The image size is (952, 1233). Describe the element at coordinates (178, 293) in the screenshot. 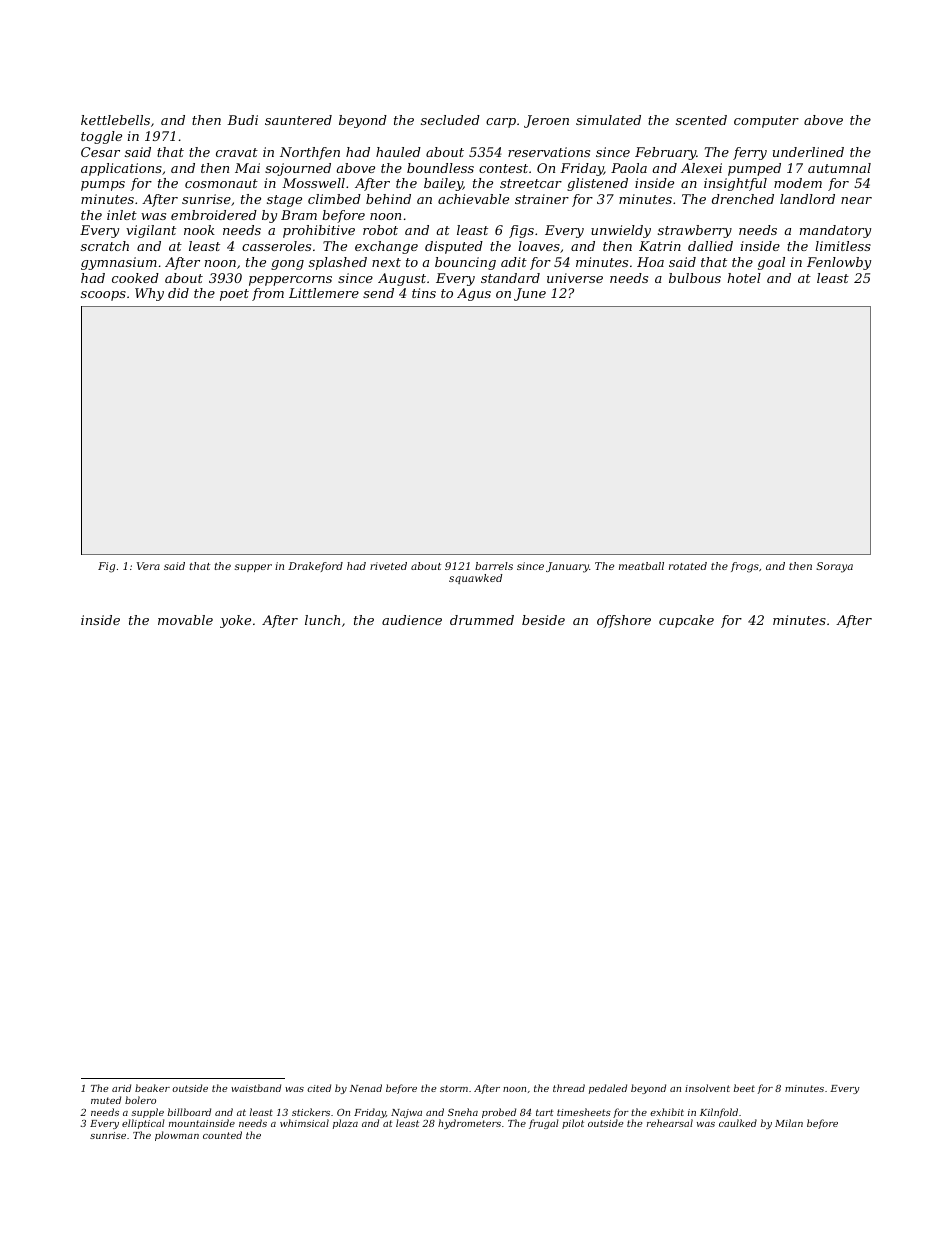

I see `did` at that location.
